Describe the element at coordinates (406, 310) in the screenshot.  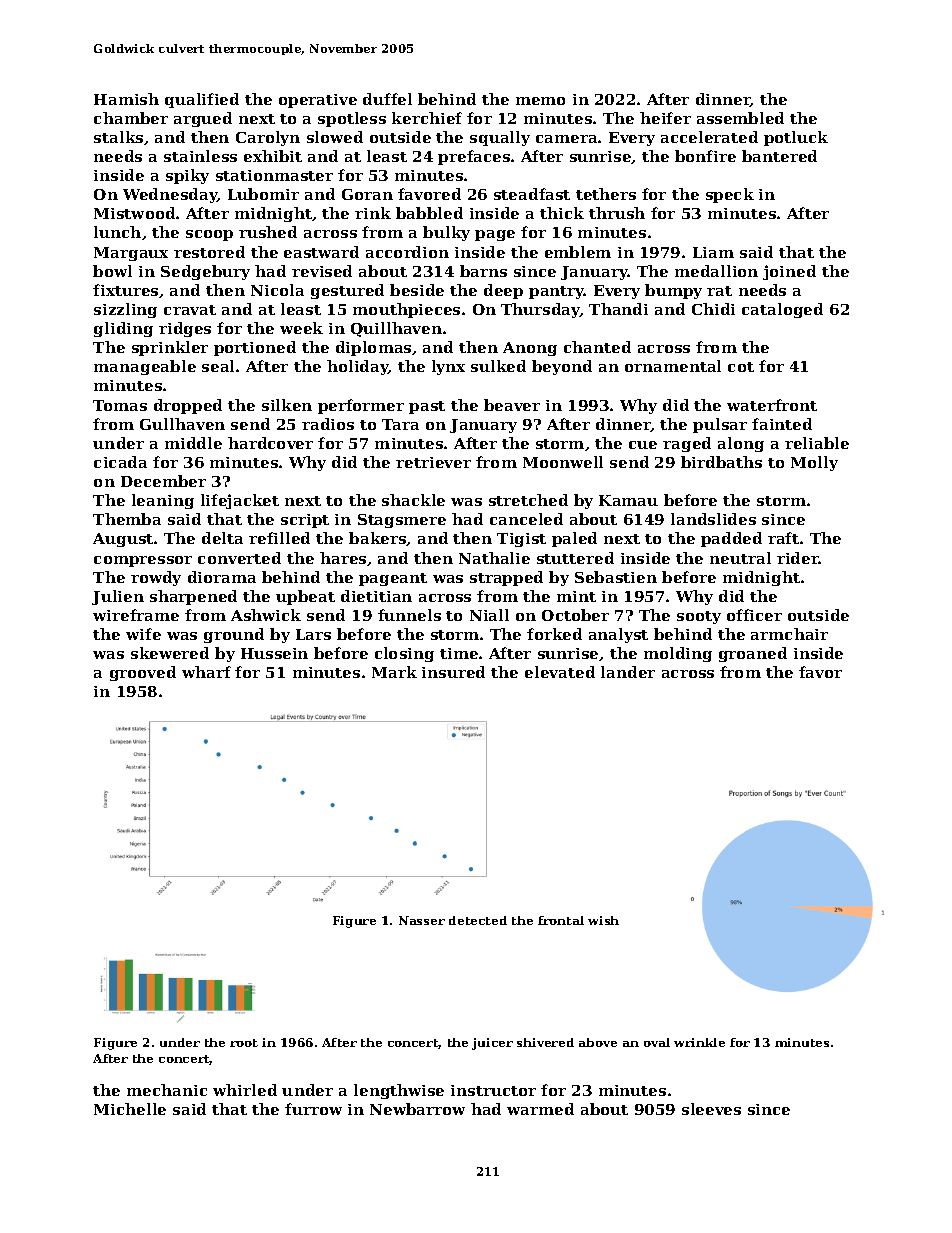
I see `mouthpieces` at that location.
